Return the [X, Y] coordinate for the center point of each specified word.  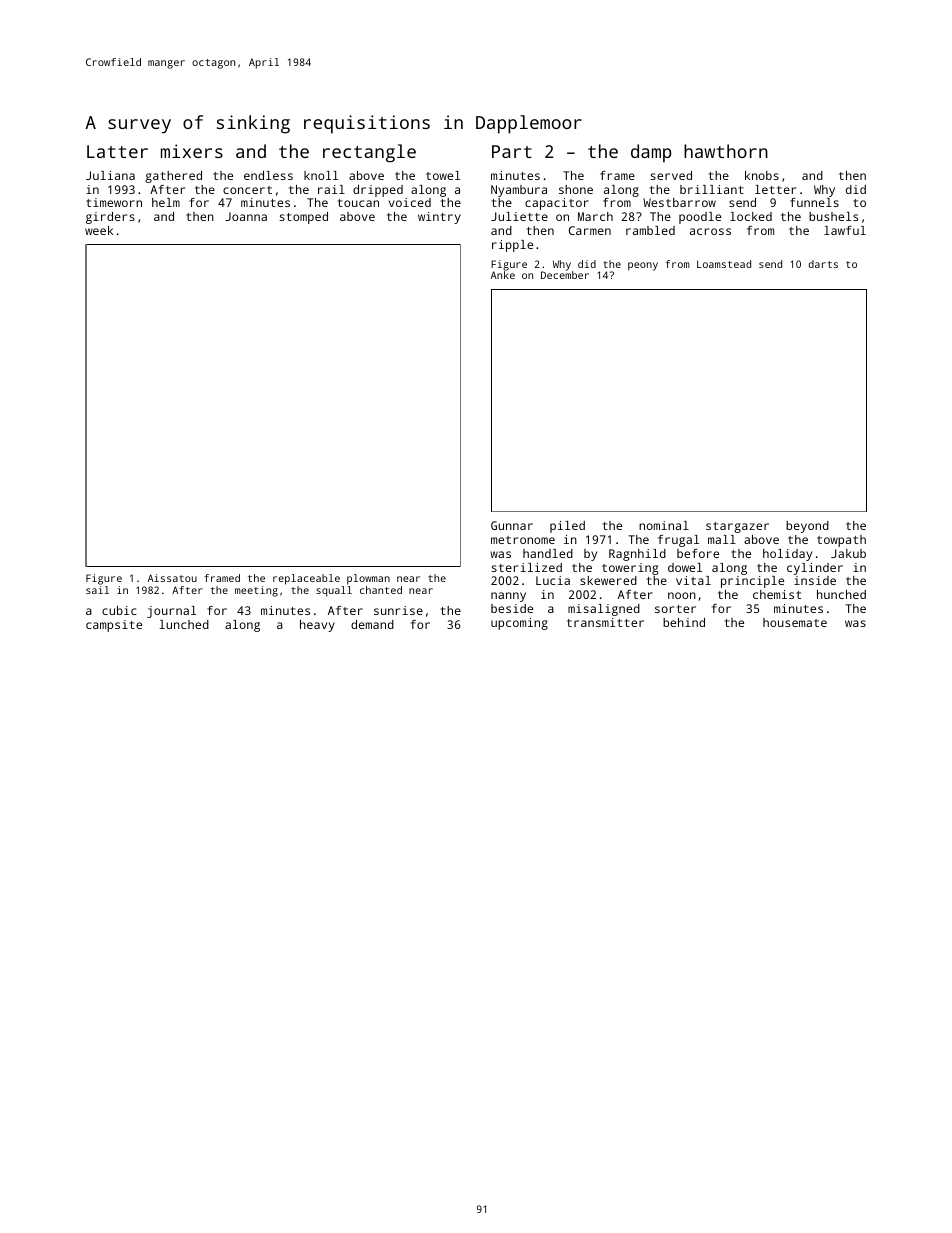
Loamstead [724, 264]
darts [823, 264]
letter [775, 189]
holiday [787, 555]
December [565, 275]
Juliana [110, 175]
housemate [795, 622]
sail [97, 590]
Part [512, 151]
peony [643, 266]
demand [372, 624]
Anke [503, 275]
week [99, 230]
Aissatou [172, 578]
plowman [368, 579]
